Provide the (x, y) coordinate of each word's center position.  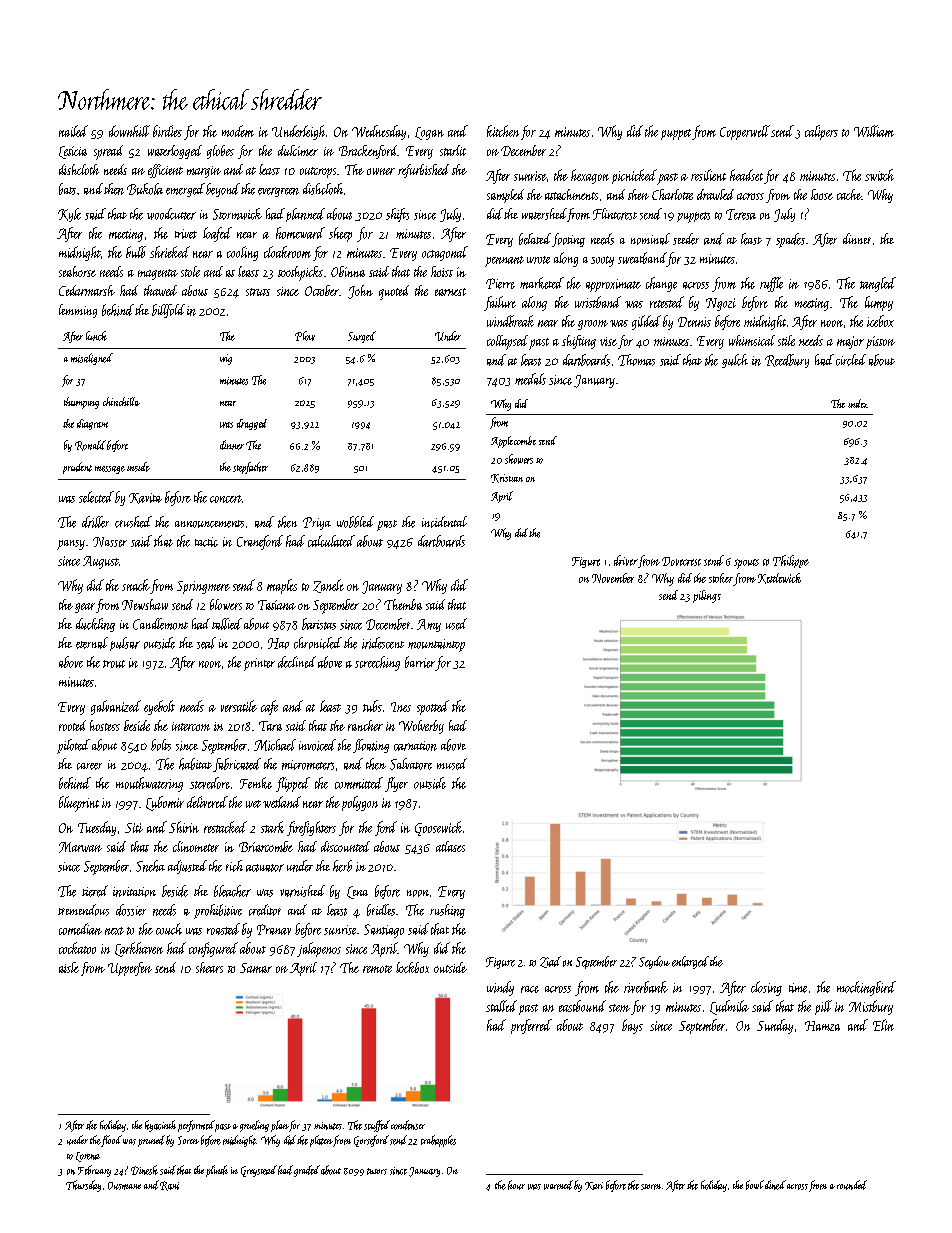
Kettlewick (779, 578)
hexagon (590, 176)
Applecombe (513, 442)
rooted (72, 725)
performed (196, 1126)
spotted (433, 707)
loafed (217, 234)
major (850, 342)
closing (766, 988)
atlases (450, 846)
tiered (95, 891)
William (874, 131)
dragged (252, 424)
